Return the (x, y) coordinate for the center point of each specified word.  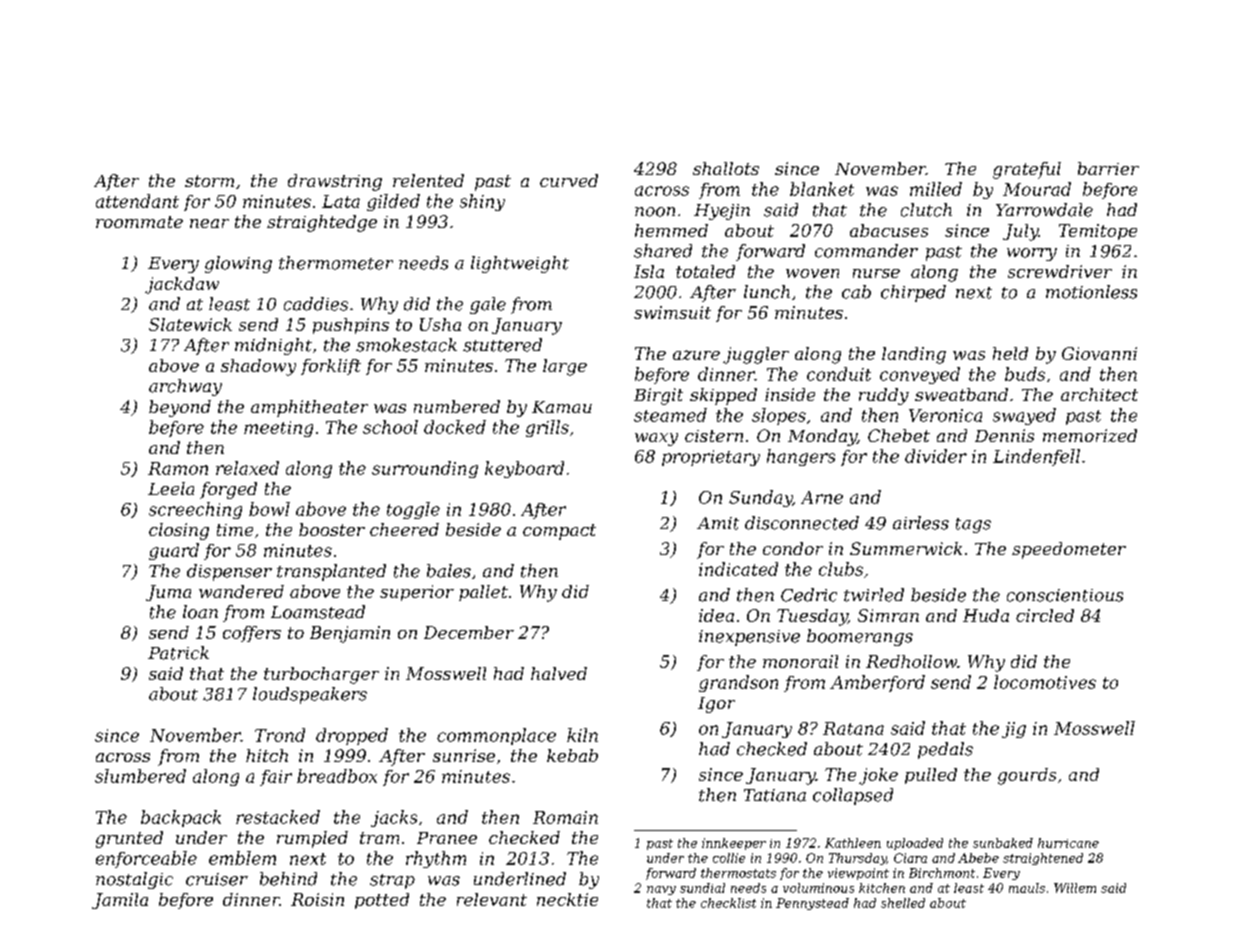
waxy (656, 439)
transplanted (331, 572)
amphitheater (309, 408)
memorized (1090, 435)
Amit (718, 523)
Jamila (120, 901)
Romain (565, 817)
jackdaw (182, 285)
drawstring (335, 182)
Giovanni (1099, 353)
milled (936, 189)
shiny (482, 202)
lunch (767, 292)
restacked (278, 817)
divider (936, 456)
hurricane (1068, 843)
